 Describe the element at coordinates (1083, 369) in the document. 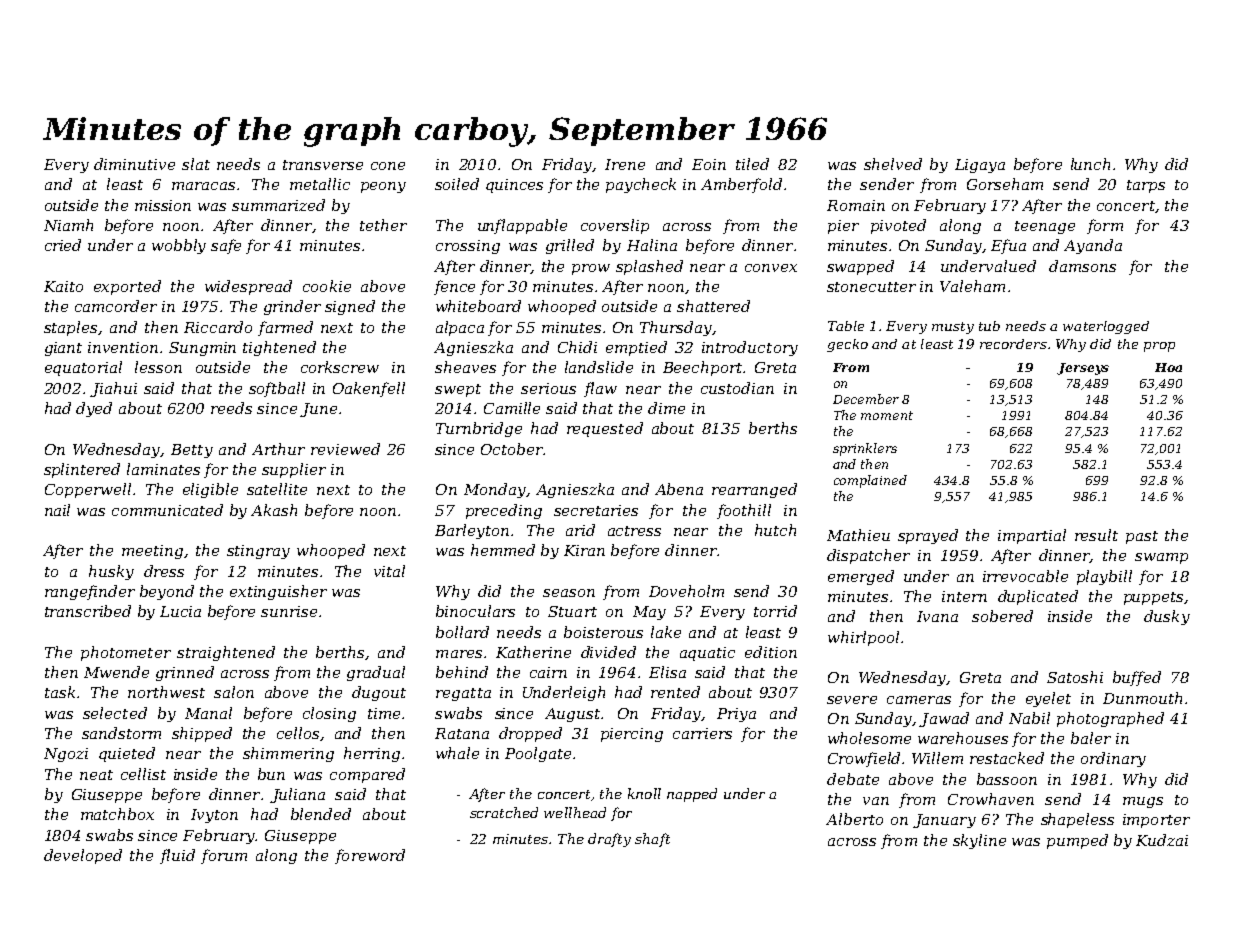

I see `Jerseys` at that location.
